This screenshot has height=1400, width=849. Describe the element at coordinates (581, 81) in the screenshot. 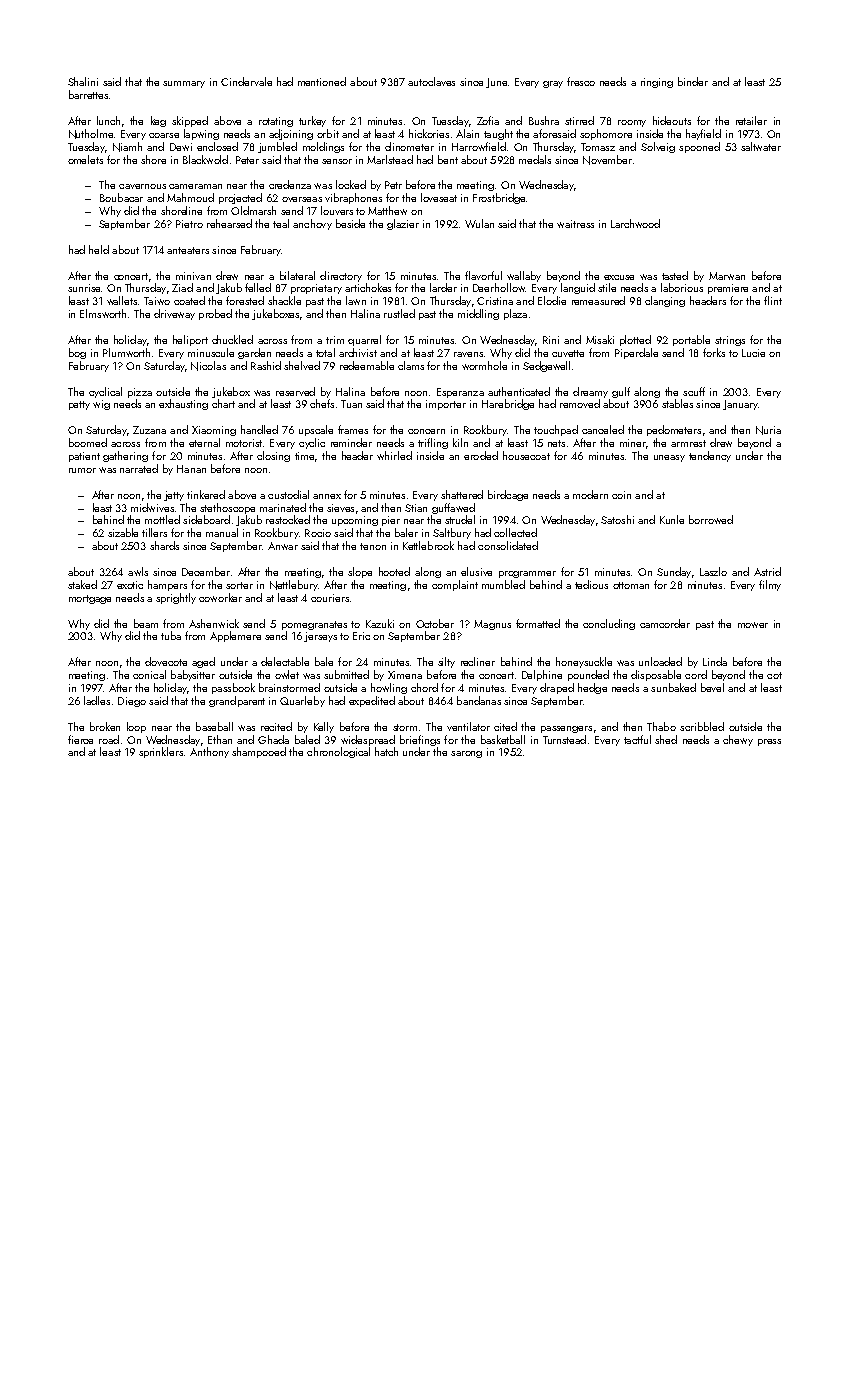

I see `fresco` at that location.
